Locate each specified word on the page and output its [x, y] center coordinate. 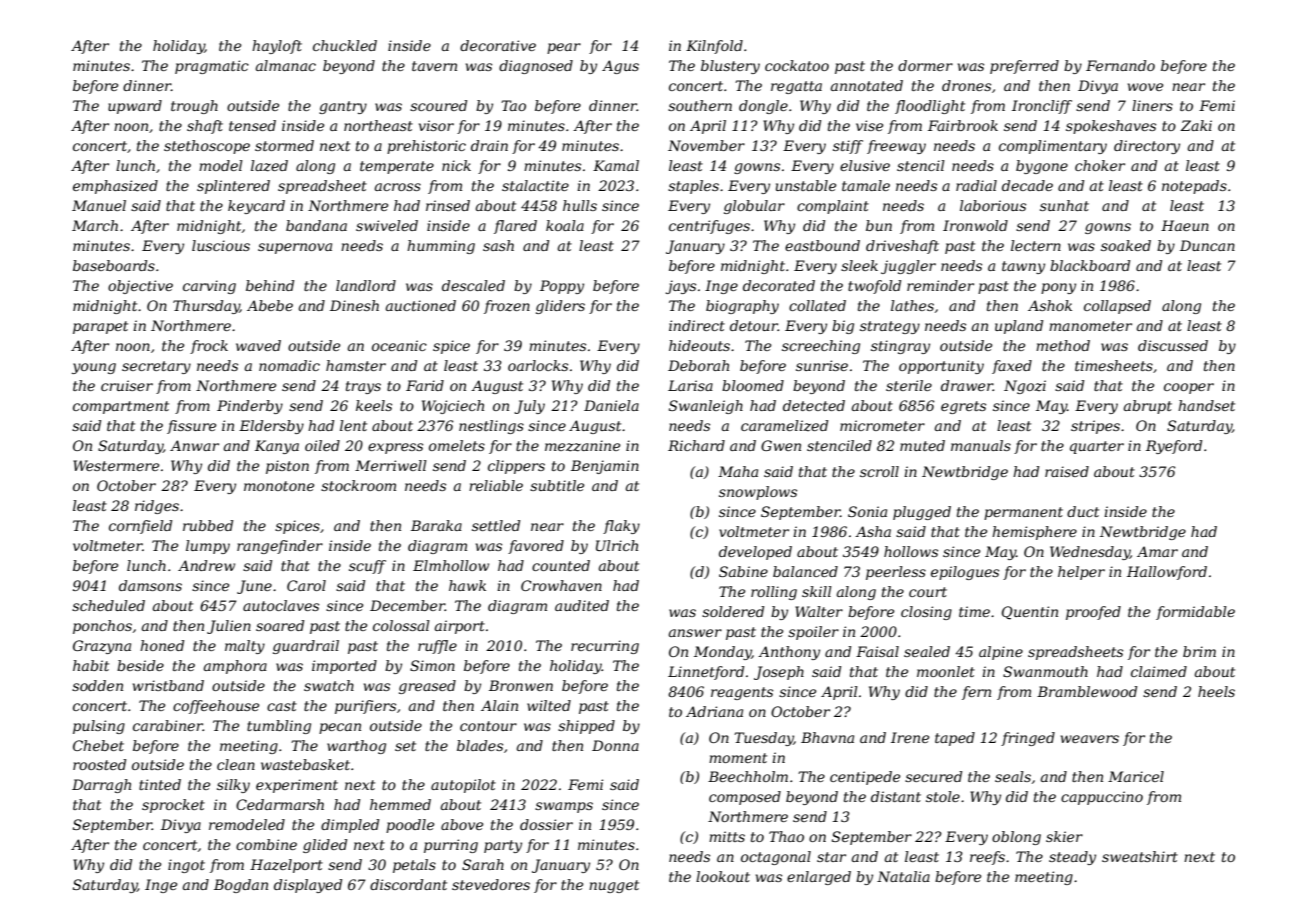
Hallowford [1167, 573]
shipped [586, 727]
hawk [467, 585]
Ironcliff [1042, 107]
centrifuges [709, 227]
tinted [160, 784]
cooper [1189, 388]
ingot [186, 866]
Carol [306, 585]
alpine [1001, 653]
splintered [233, 187]
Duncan [1207, 245]
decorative [498, 45]
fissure [191, 427]
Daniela [611, 405]
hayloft [277, 47]
